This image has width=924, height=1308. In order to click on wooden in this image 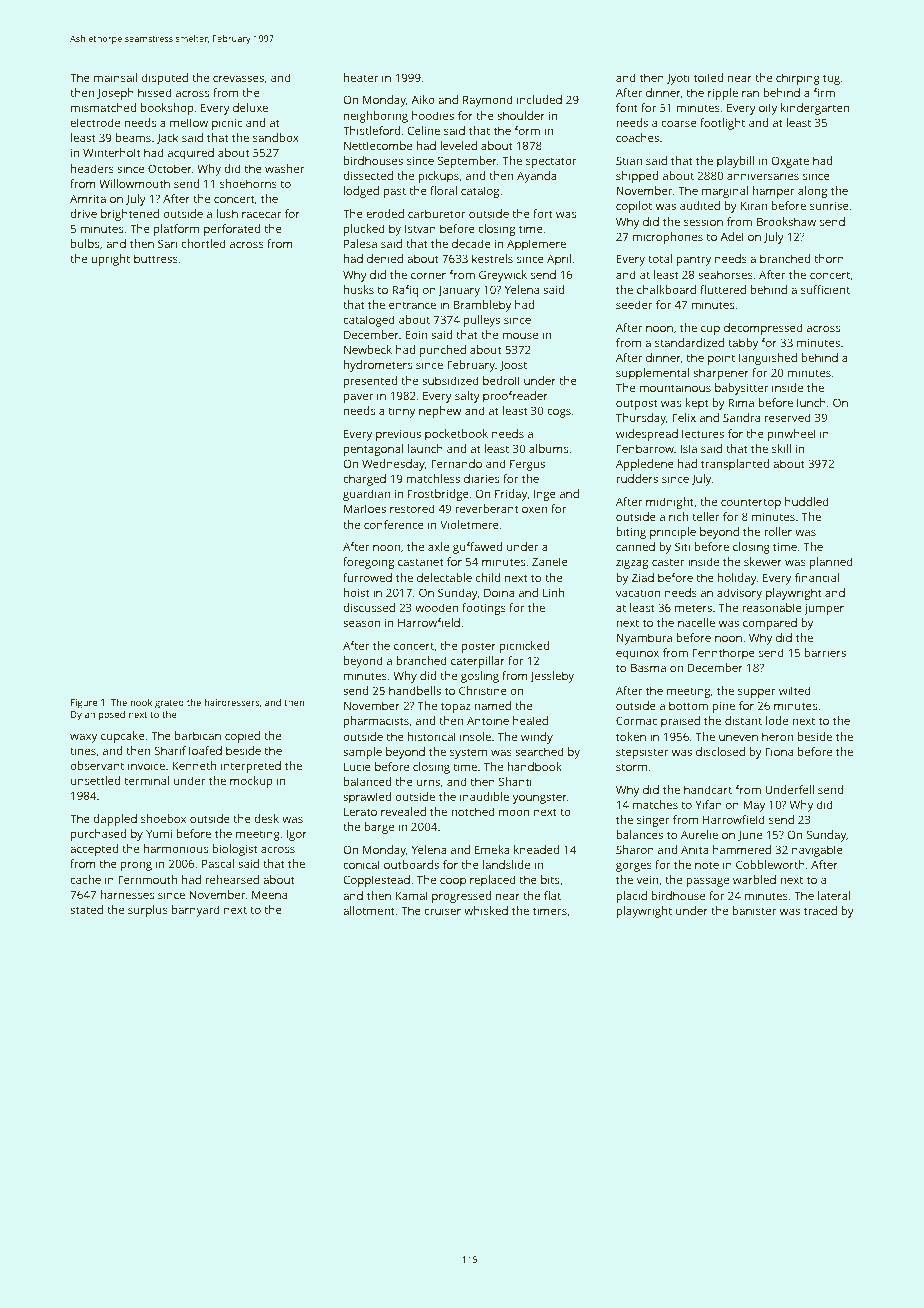, I will do `click(436, 607)`.
